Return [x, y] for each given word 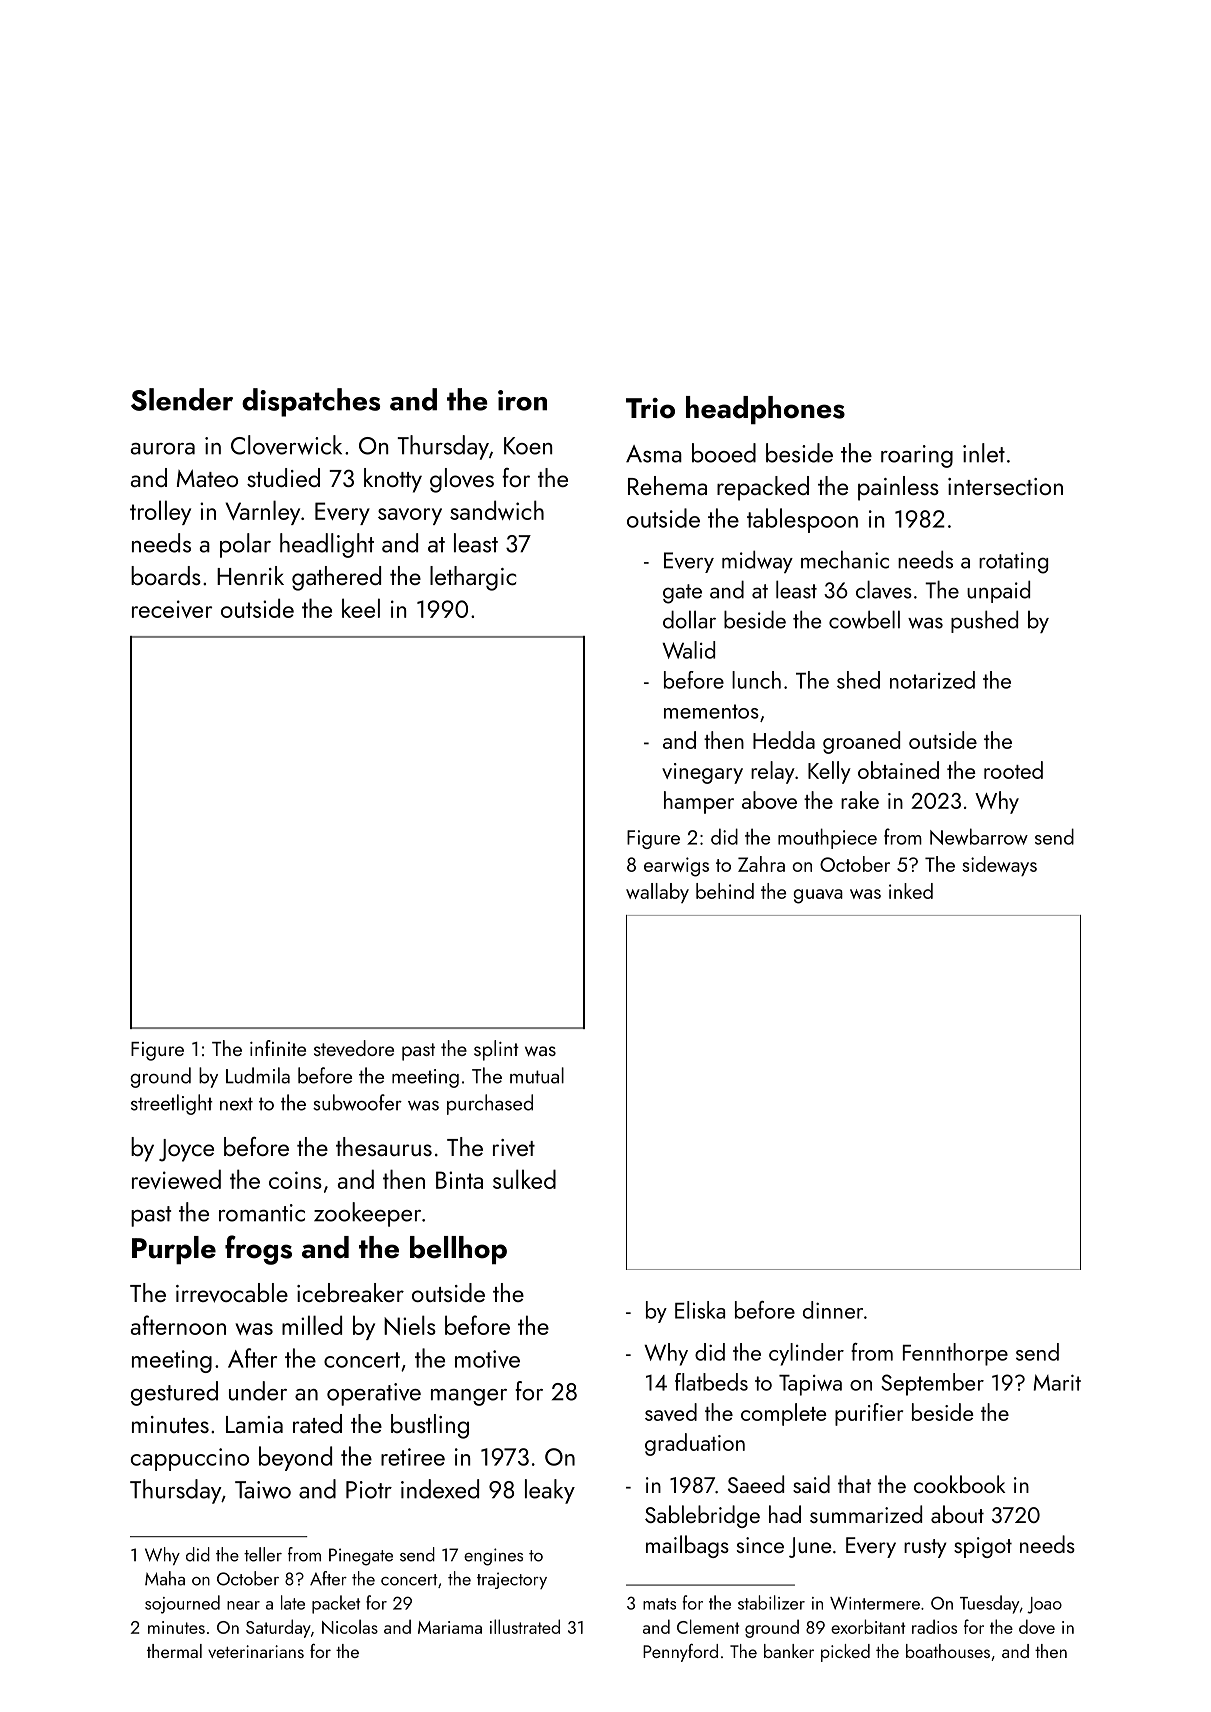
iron [522, 400]
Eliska [700, 1310]
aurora [163, 449]
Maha [165, 1578]
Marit [1057, 1382]
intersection [1005, 486]
